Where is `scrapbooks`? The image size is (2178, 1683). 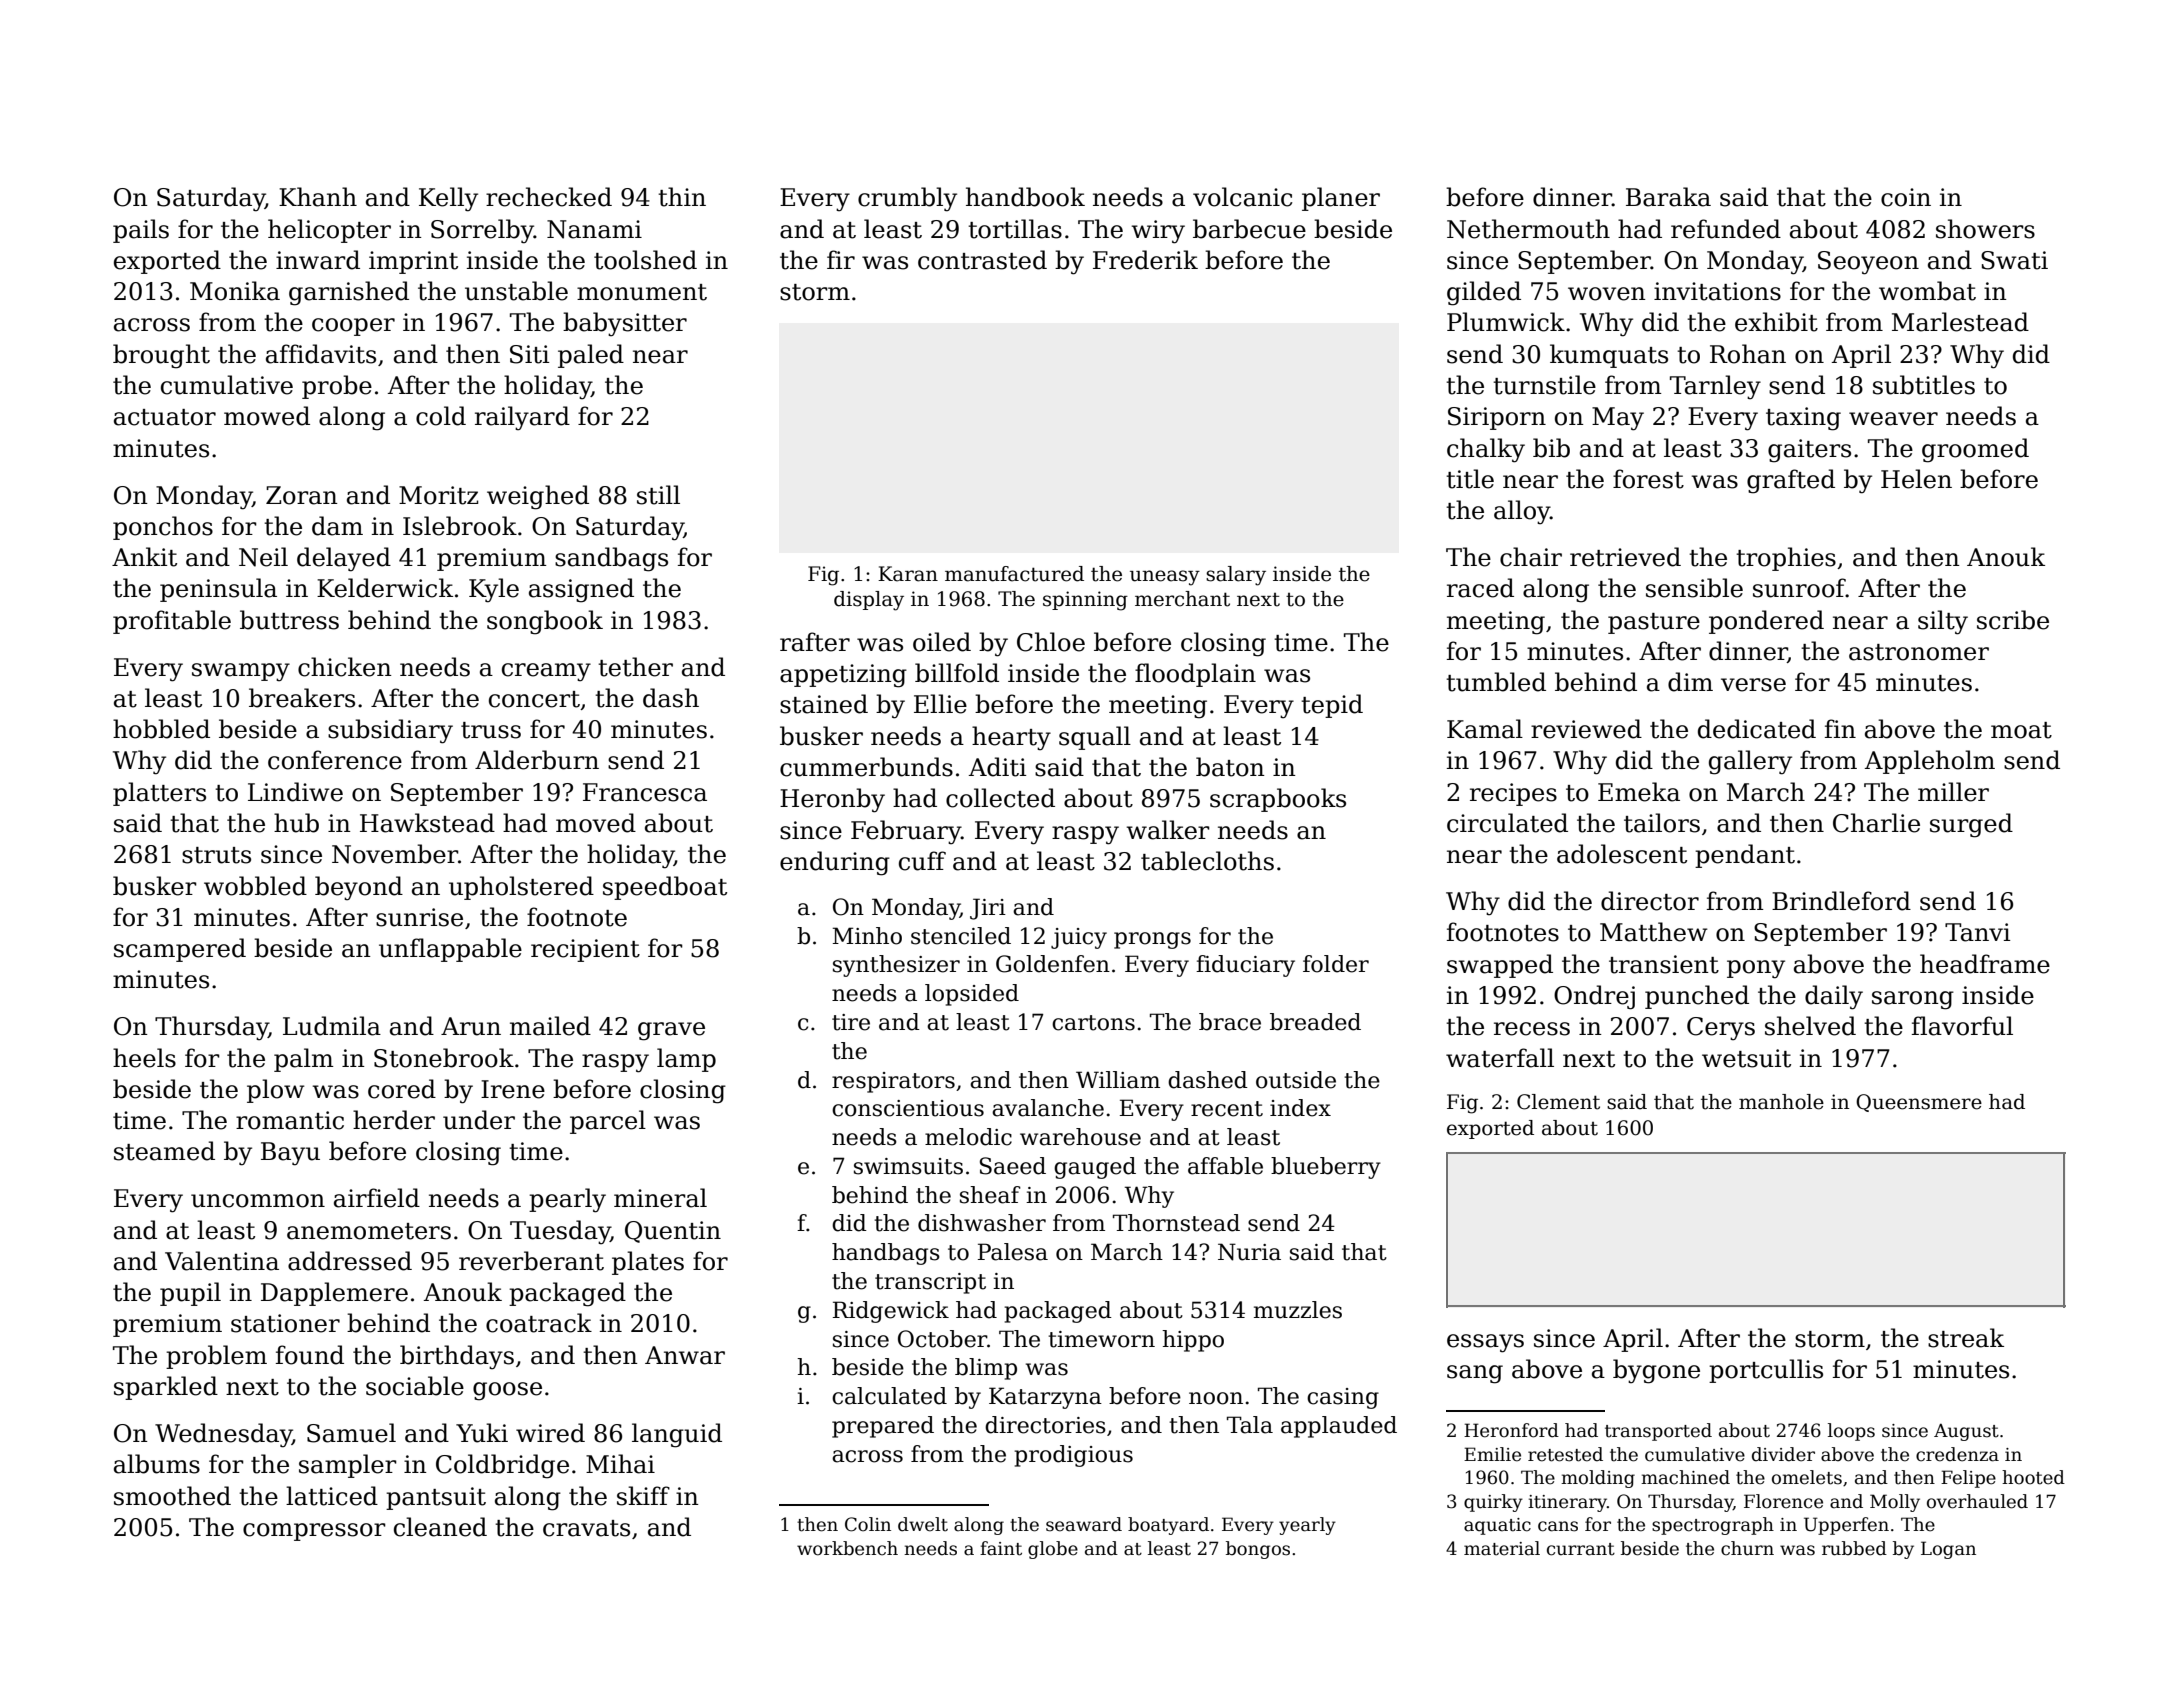 scrapbooks is located at coordinates (1278, 800).
